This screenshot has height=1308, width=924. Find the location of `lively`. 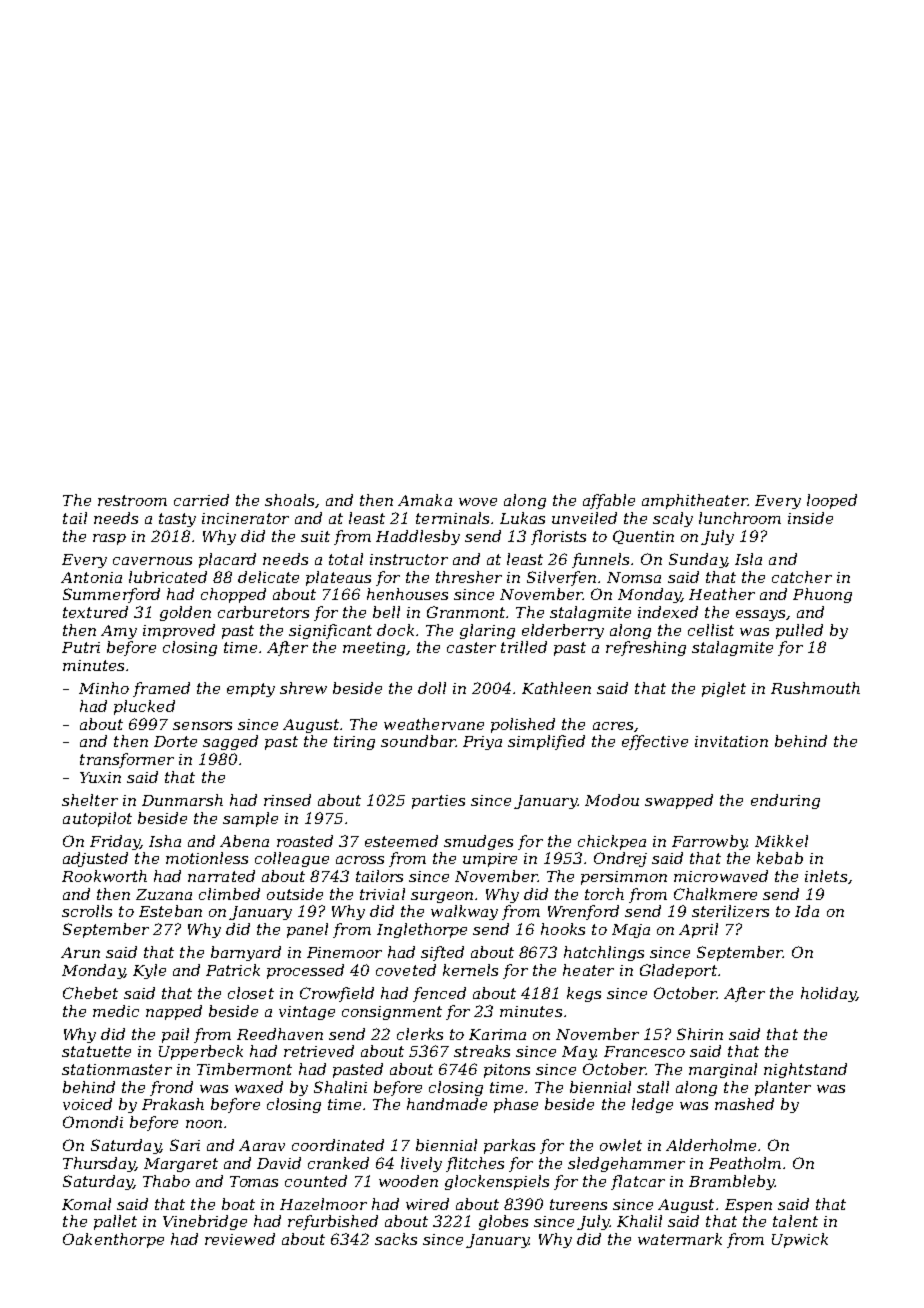

lively is located at coordinates (421, 1164).
